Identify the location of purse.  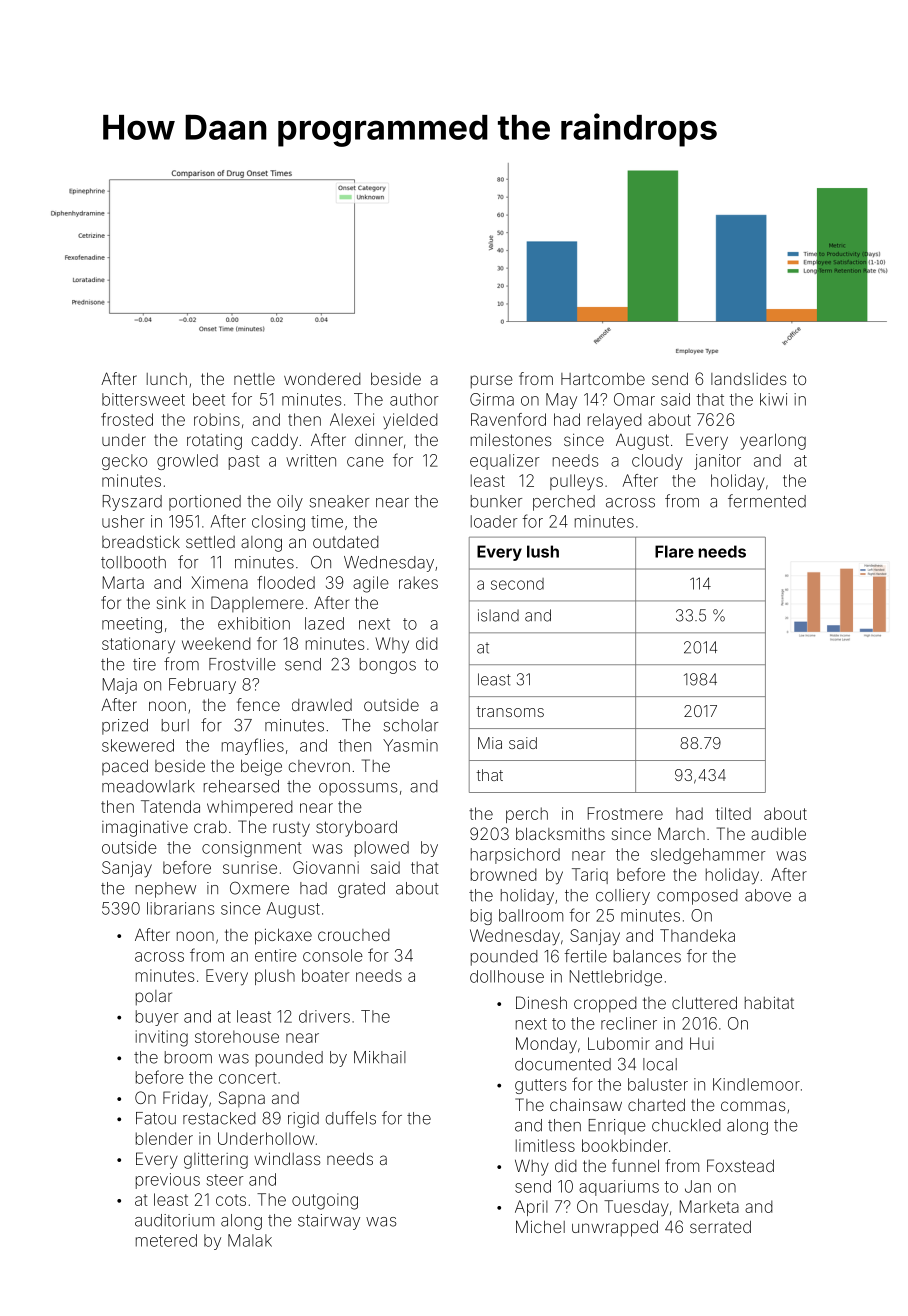
(492, 382).
